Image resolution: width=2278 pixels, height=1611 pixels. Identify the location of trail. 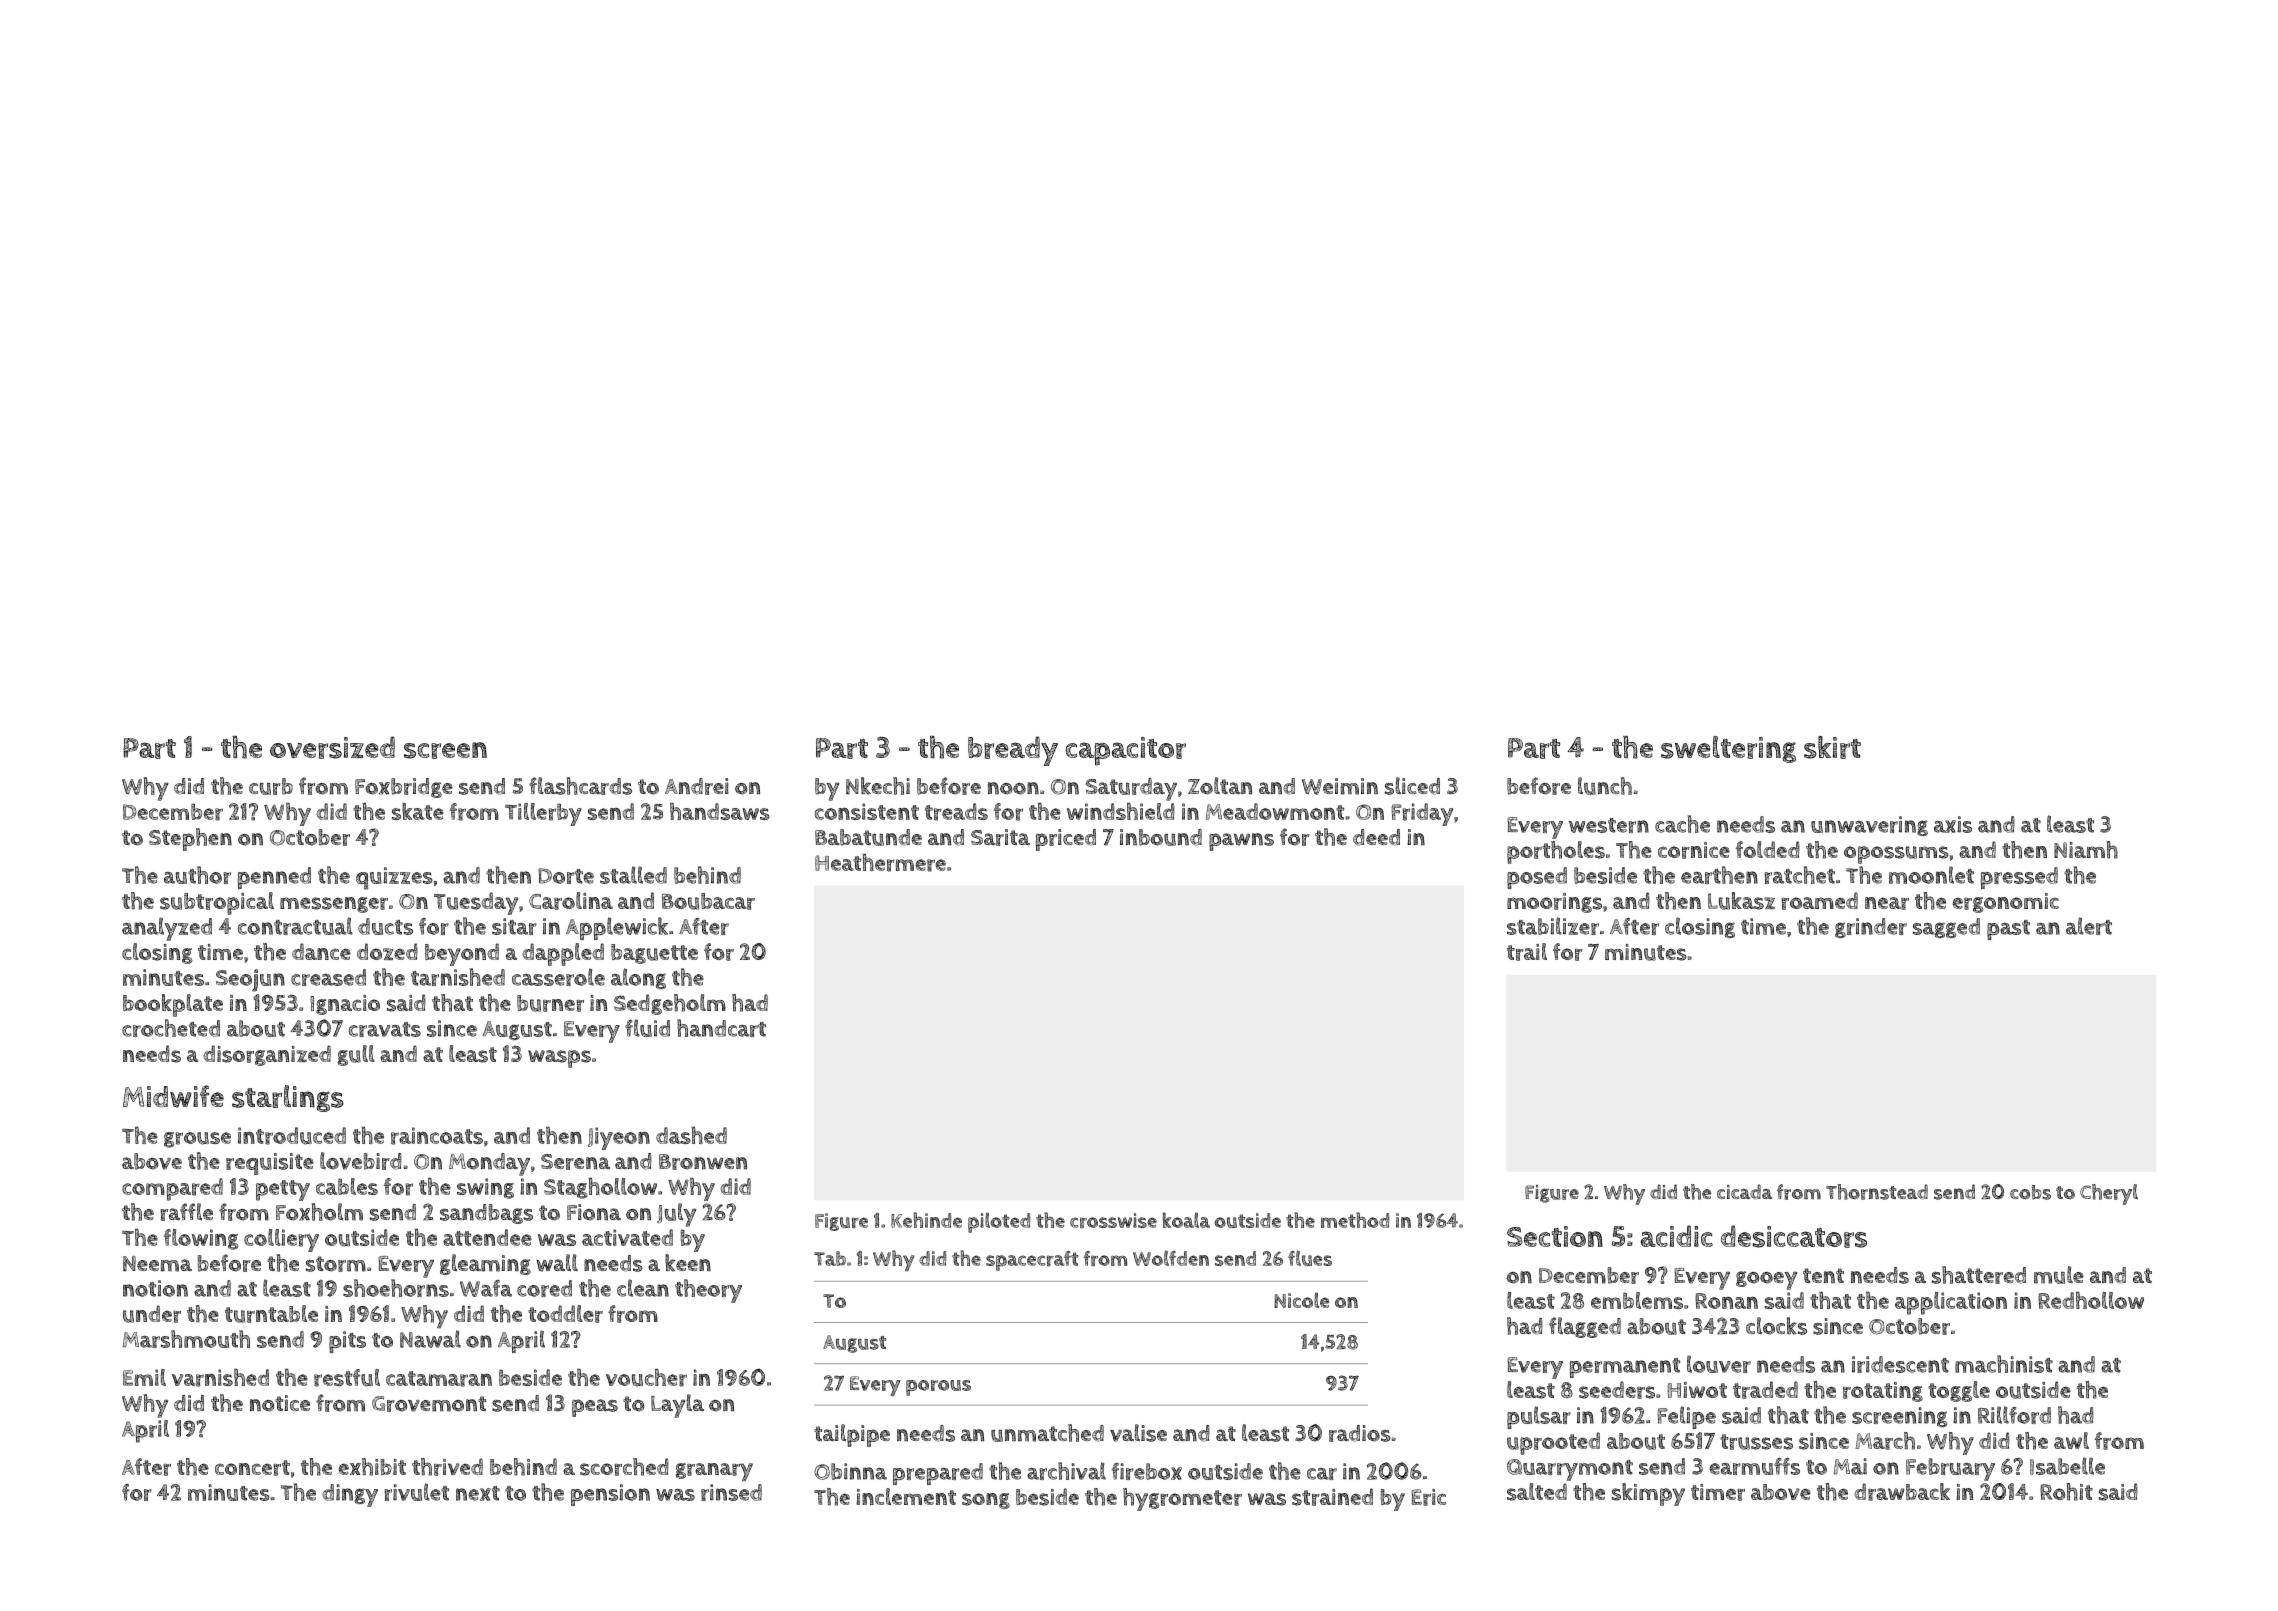
(1527, 952).
